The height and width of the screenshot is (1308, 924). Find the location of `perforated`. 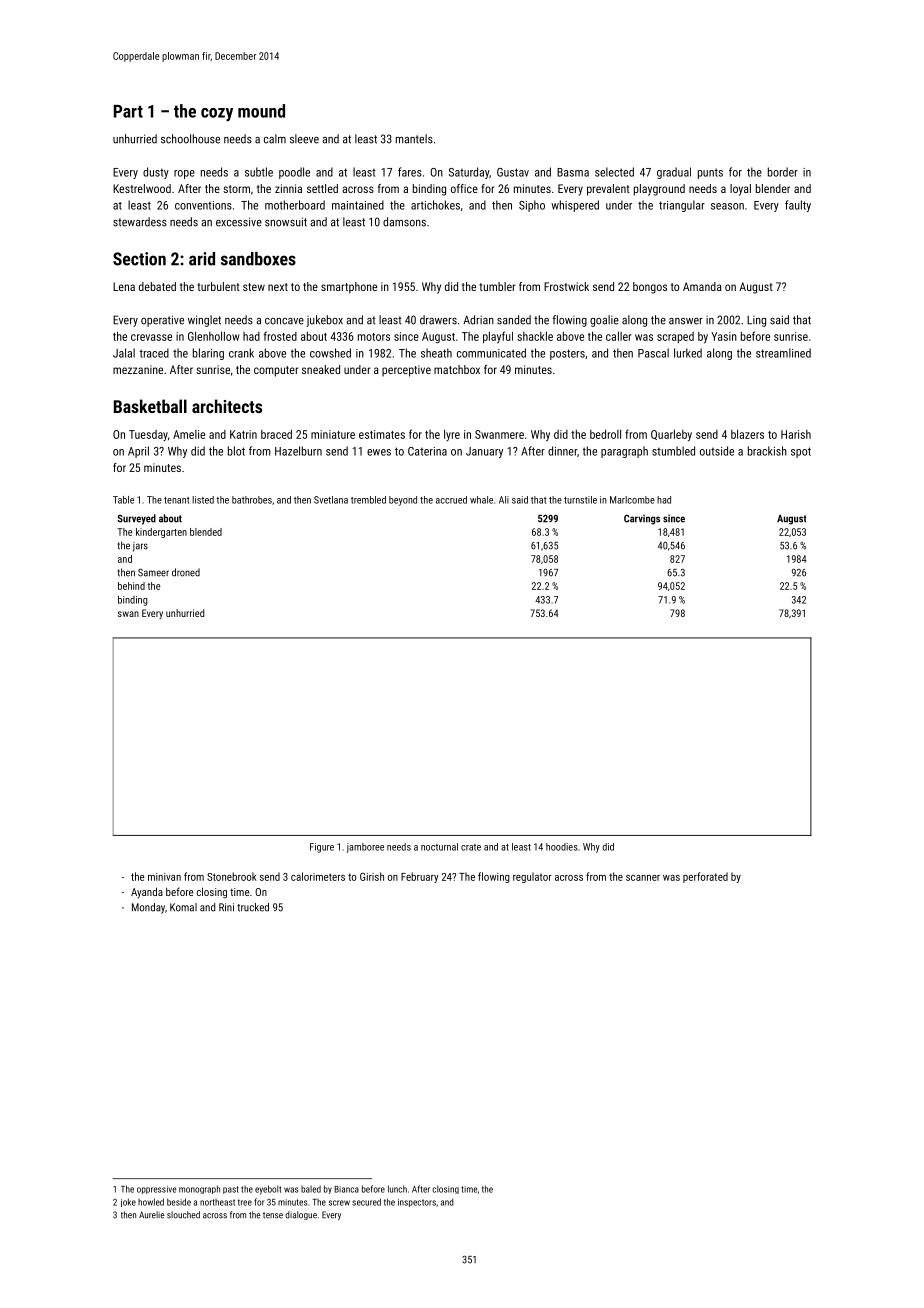

perforated is located at coordinates (705, 877).
